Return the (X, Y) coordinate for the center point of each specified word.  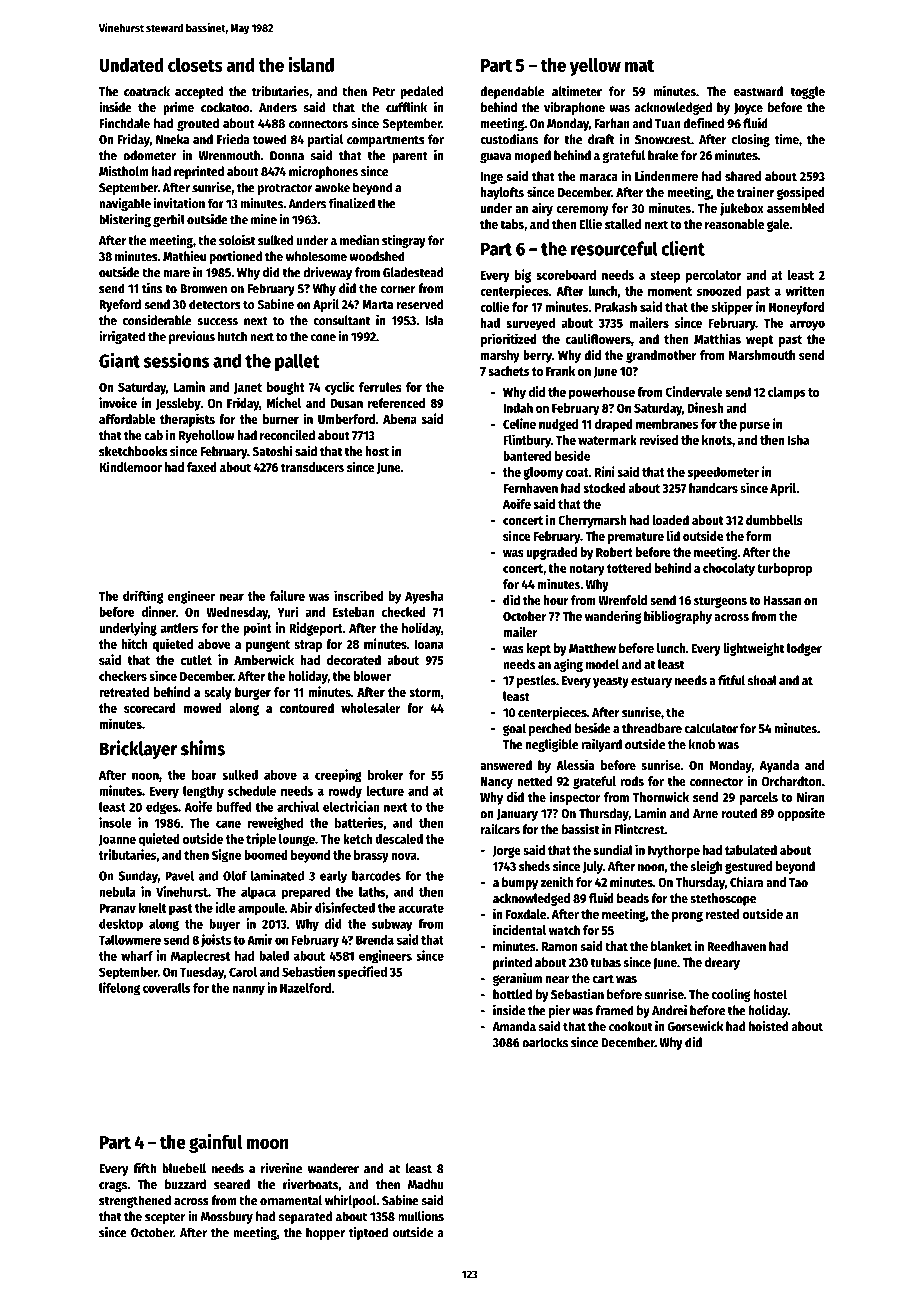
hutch (232, 336)
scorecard (150, 708)
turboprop (784, 569)
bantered (527, 456)
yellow (595, 67)
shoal (762, 680)
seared (232, 1184)
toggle (808, 92)
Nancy (497, 783)
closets (195, 65)
